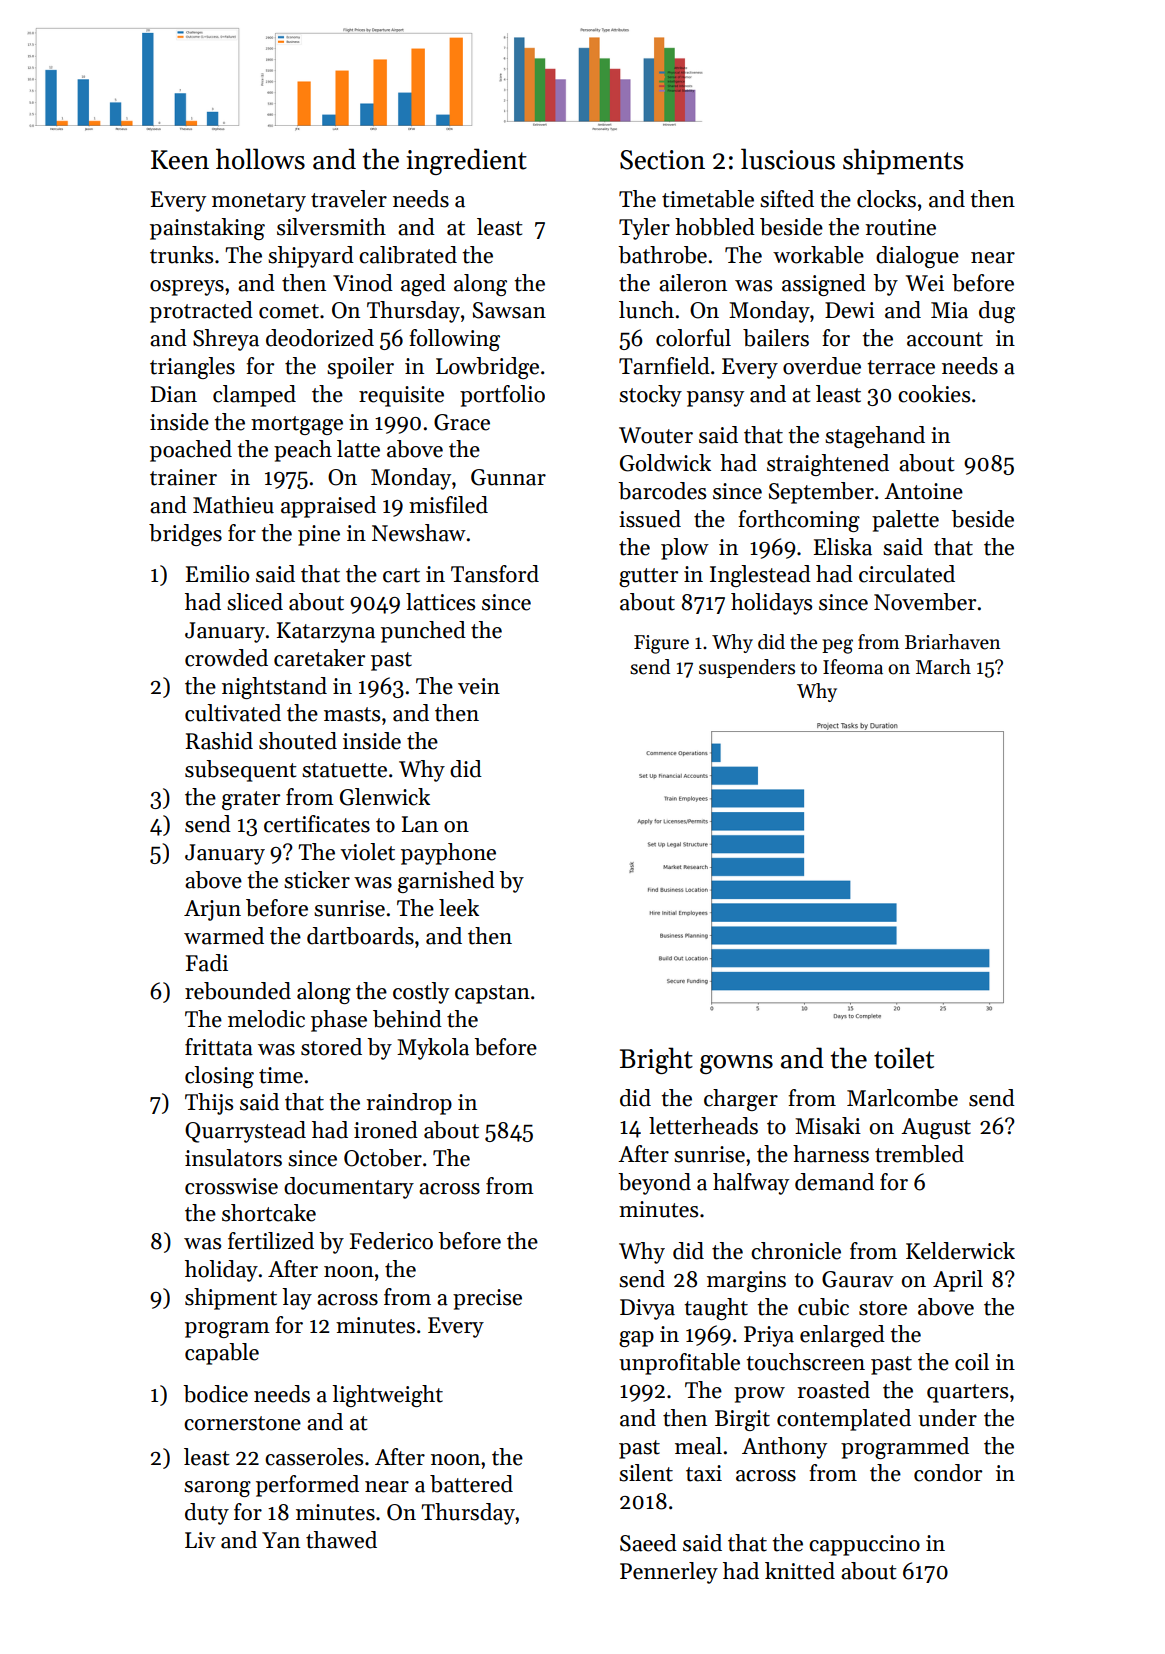 The width and height of the screenshot is (1165, 1654). Describe the element at coordinates (200, 1540) in the screenshot. I see `Liv` at that location.
